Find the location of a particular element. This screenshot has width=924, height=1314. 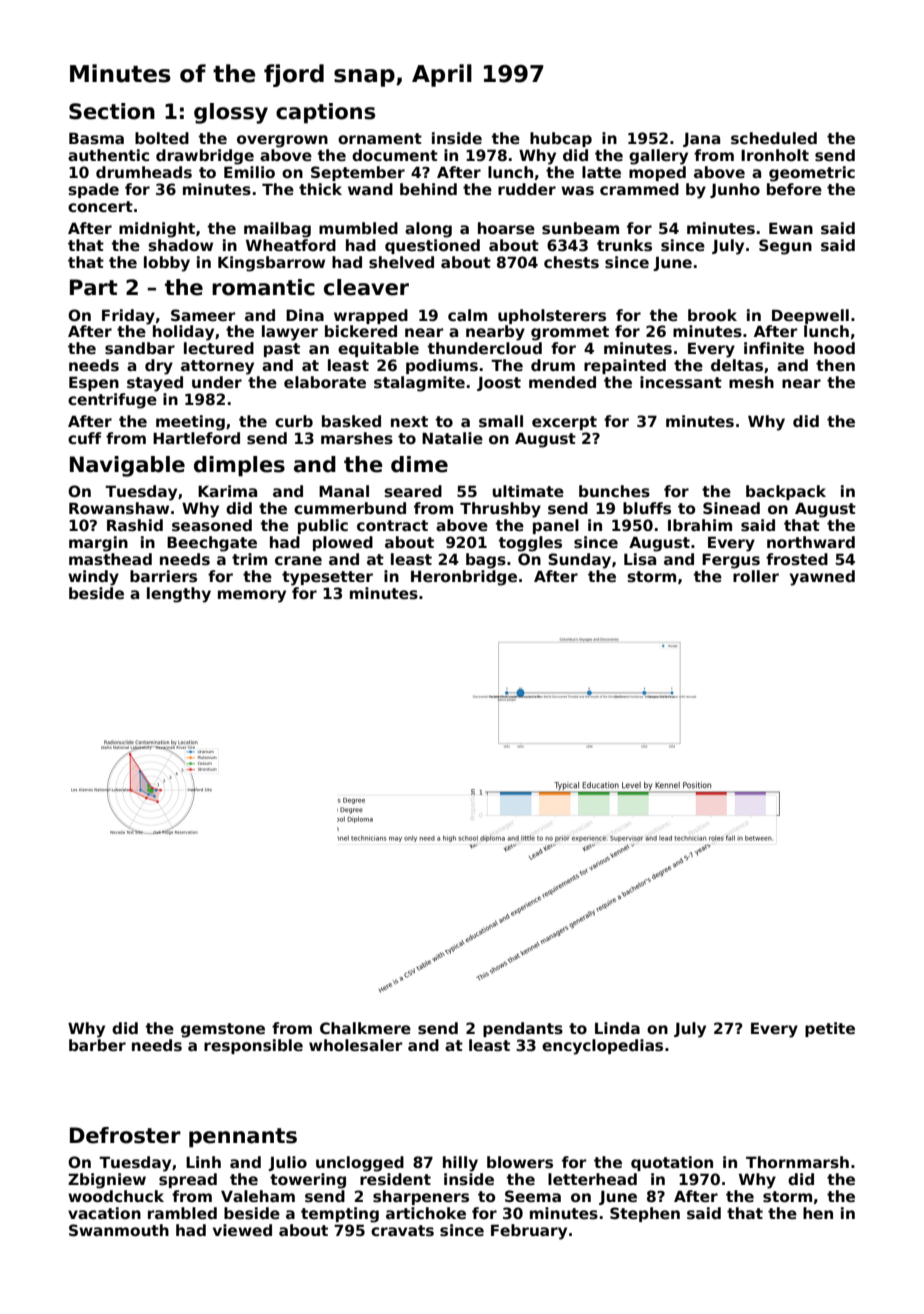

panel is located at coordinates (556, 526).
